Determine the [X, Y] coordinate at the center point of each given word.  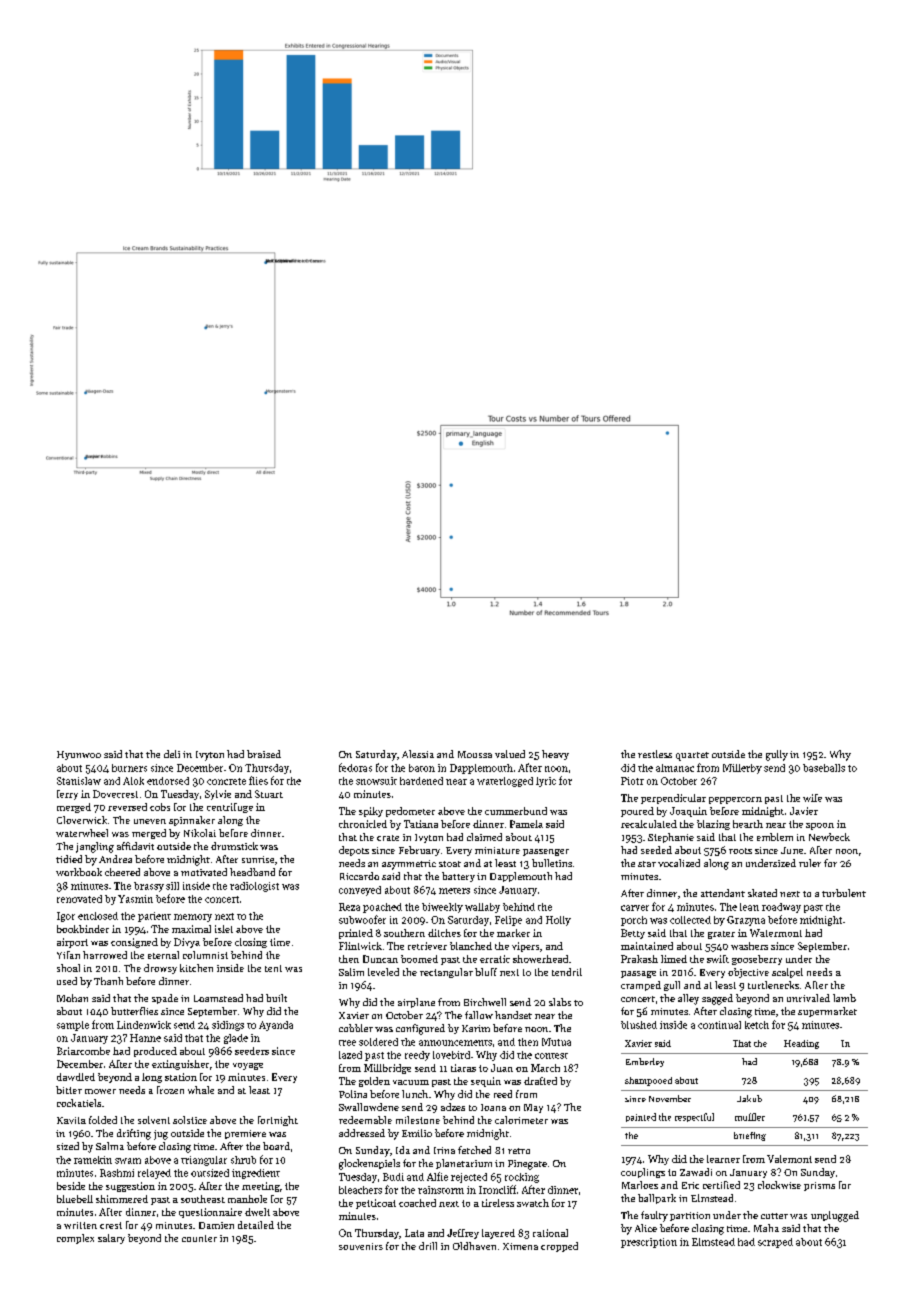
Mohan [72, 998]
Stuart [269, 794]
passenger [546, 852]
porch [634, 921]
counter [199, 1238]
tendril [567, 972]
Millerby [742, 769]
